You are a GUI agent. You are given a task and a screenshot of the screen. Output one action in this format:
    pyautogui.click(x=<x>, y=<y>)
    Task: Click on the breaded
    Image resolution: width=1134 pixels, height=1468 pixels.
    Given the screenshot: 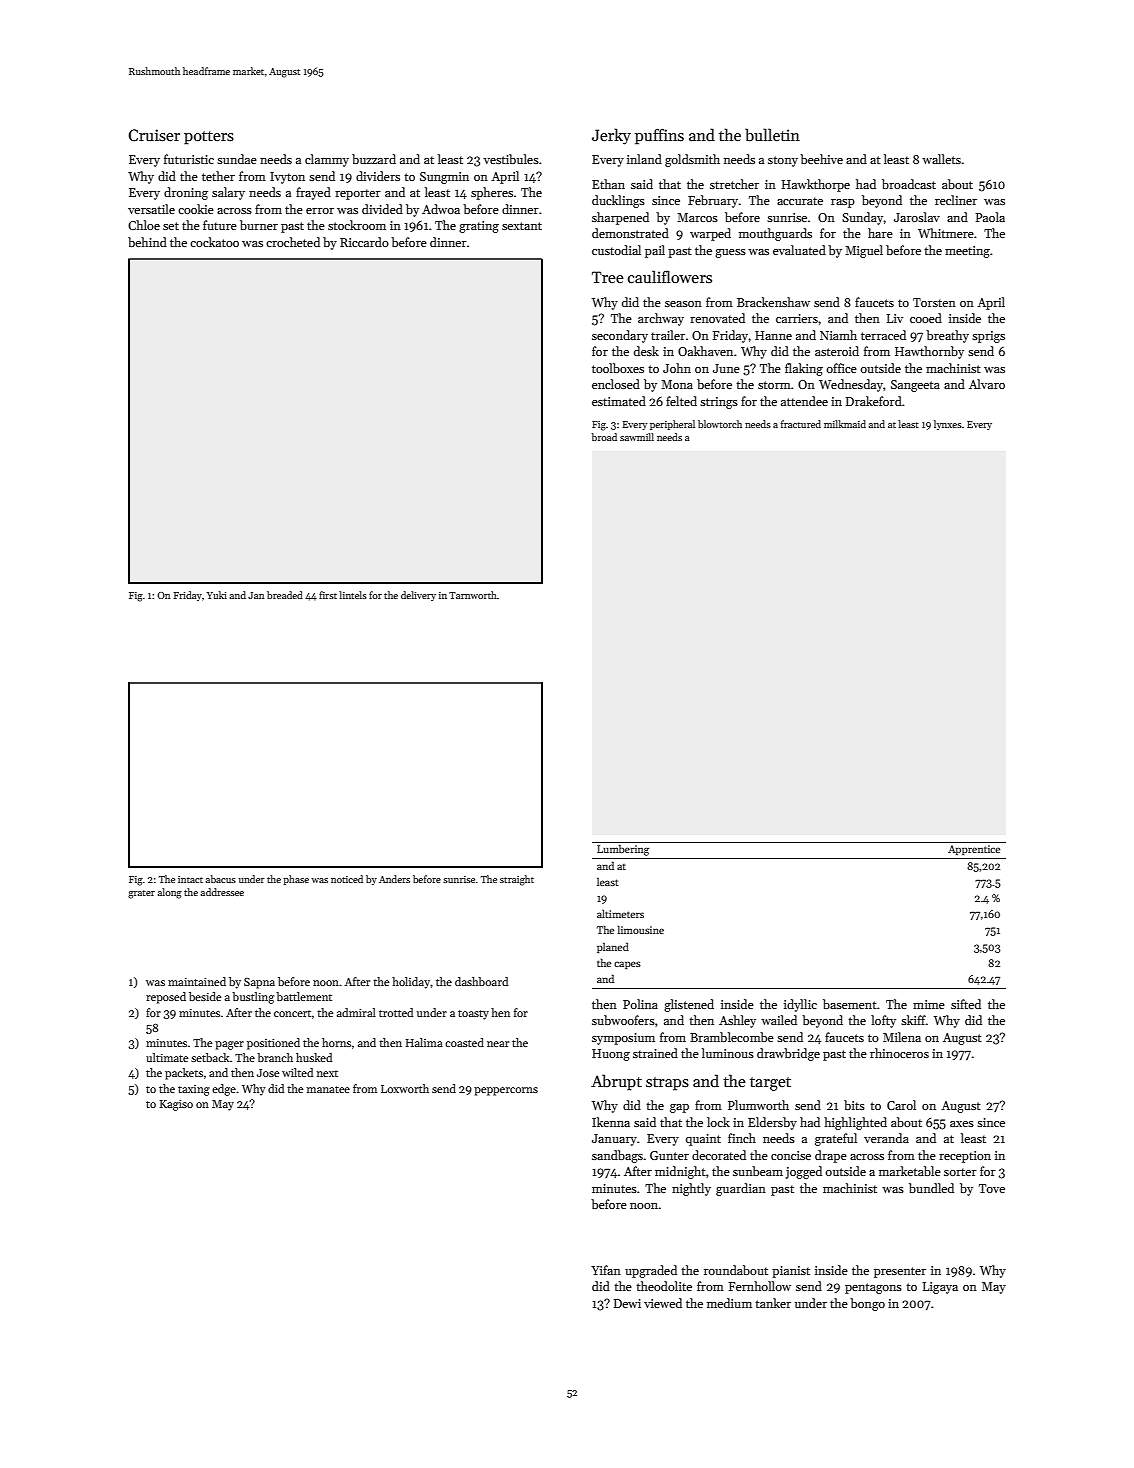 What is the action you would take?
    pyautogui.click(x=285, y=595)
